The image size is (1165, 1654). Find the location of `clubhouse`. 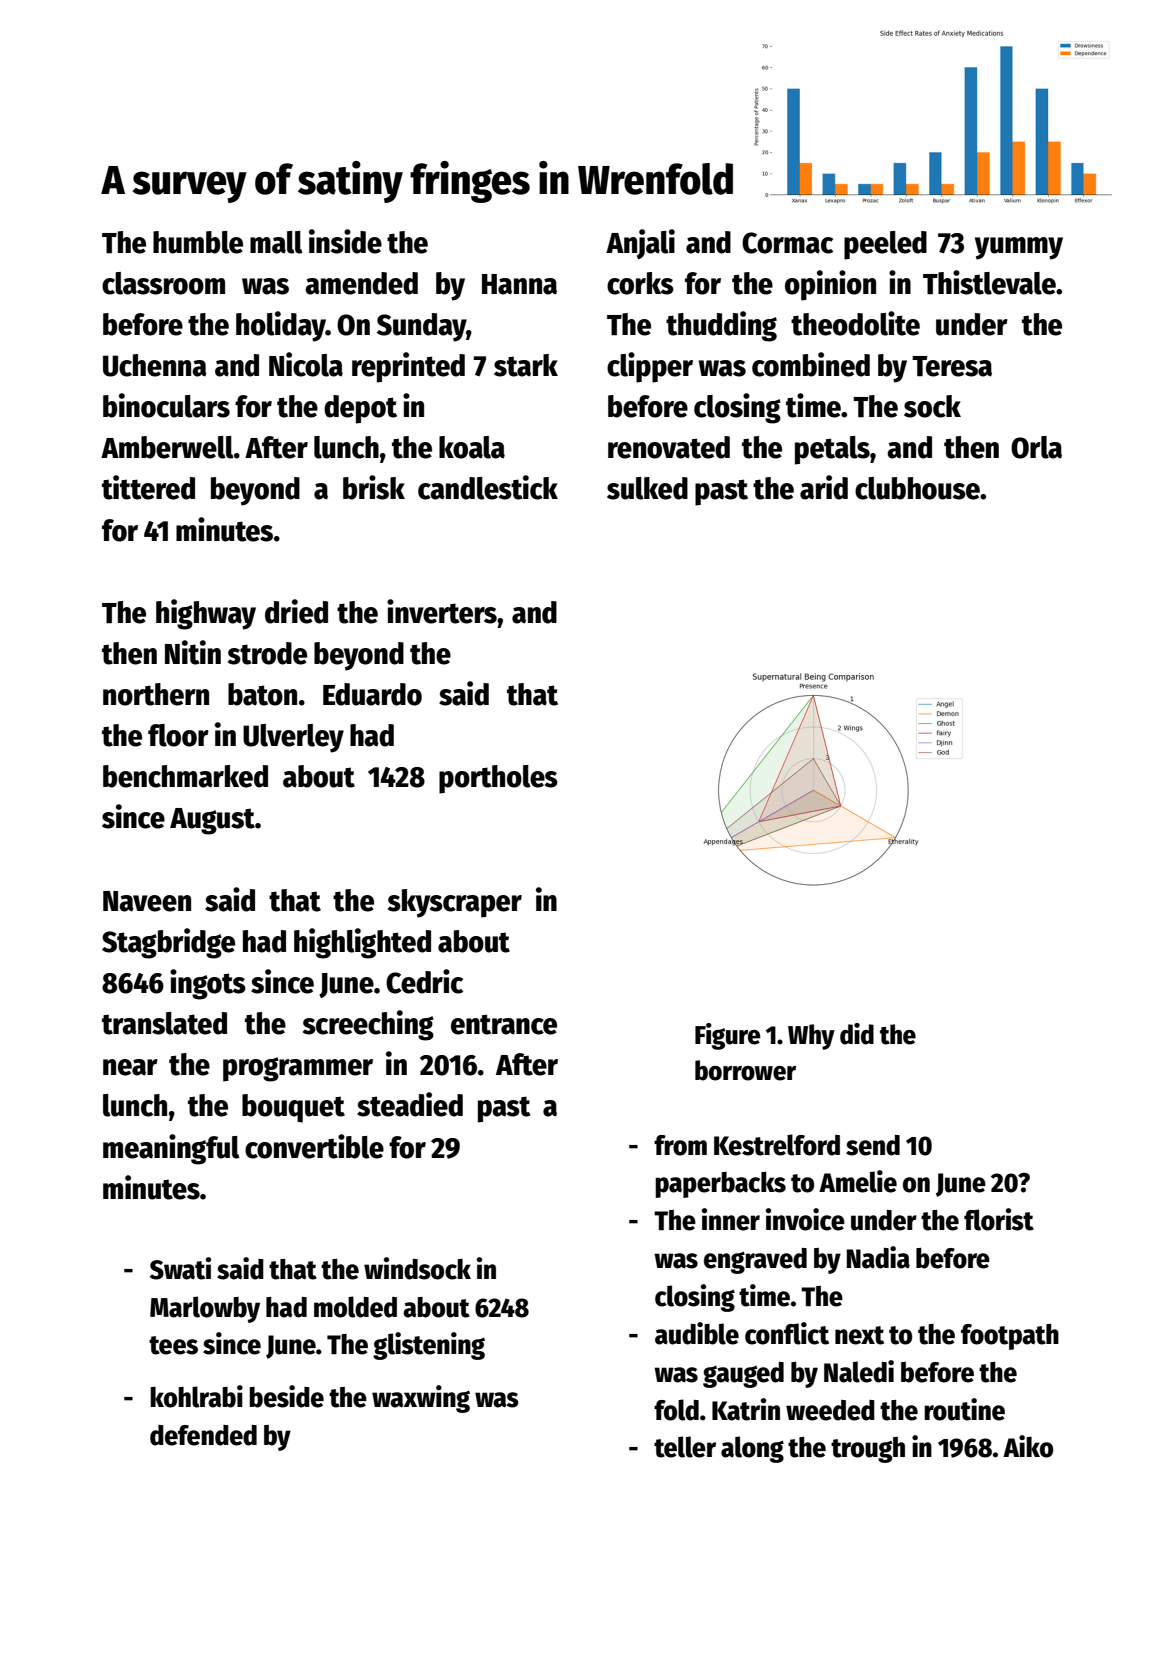

clubhouse is located at coordinates (917, 488).
